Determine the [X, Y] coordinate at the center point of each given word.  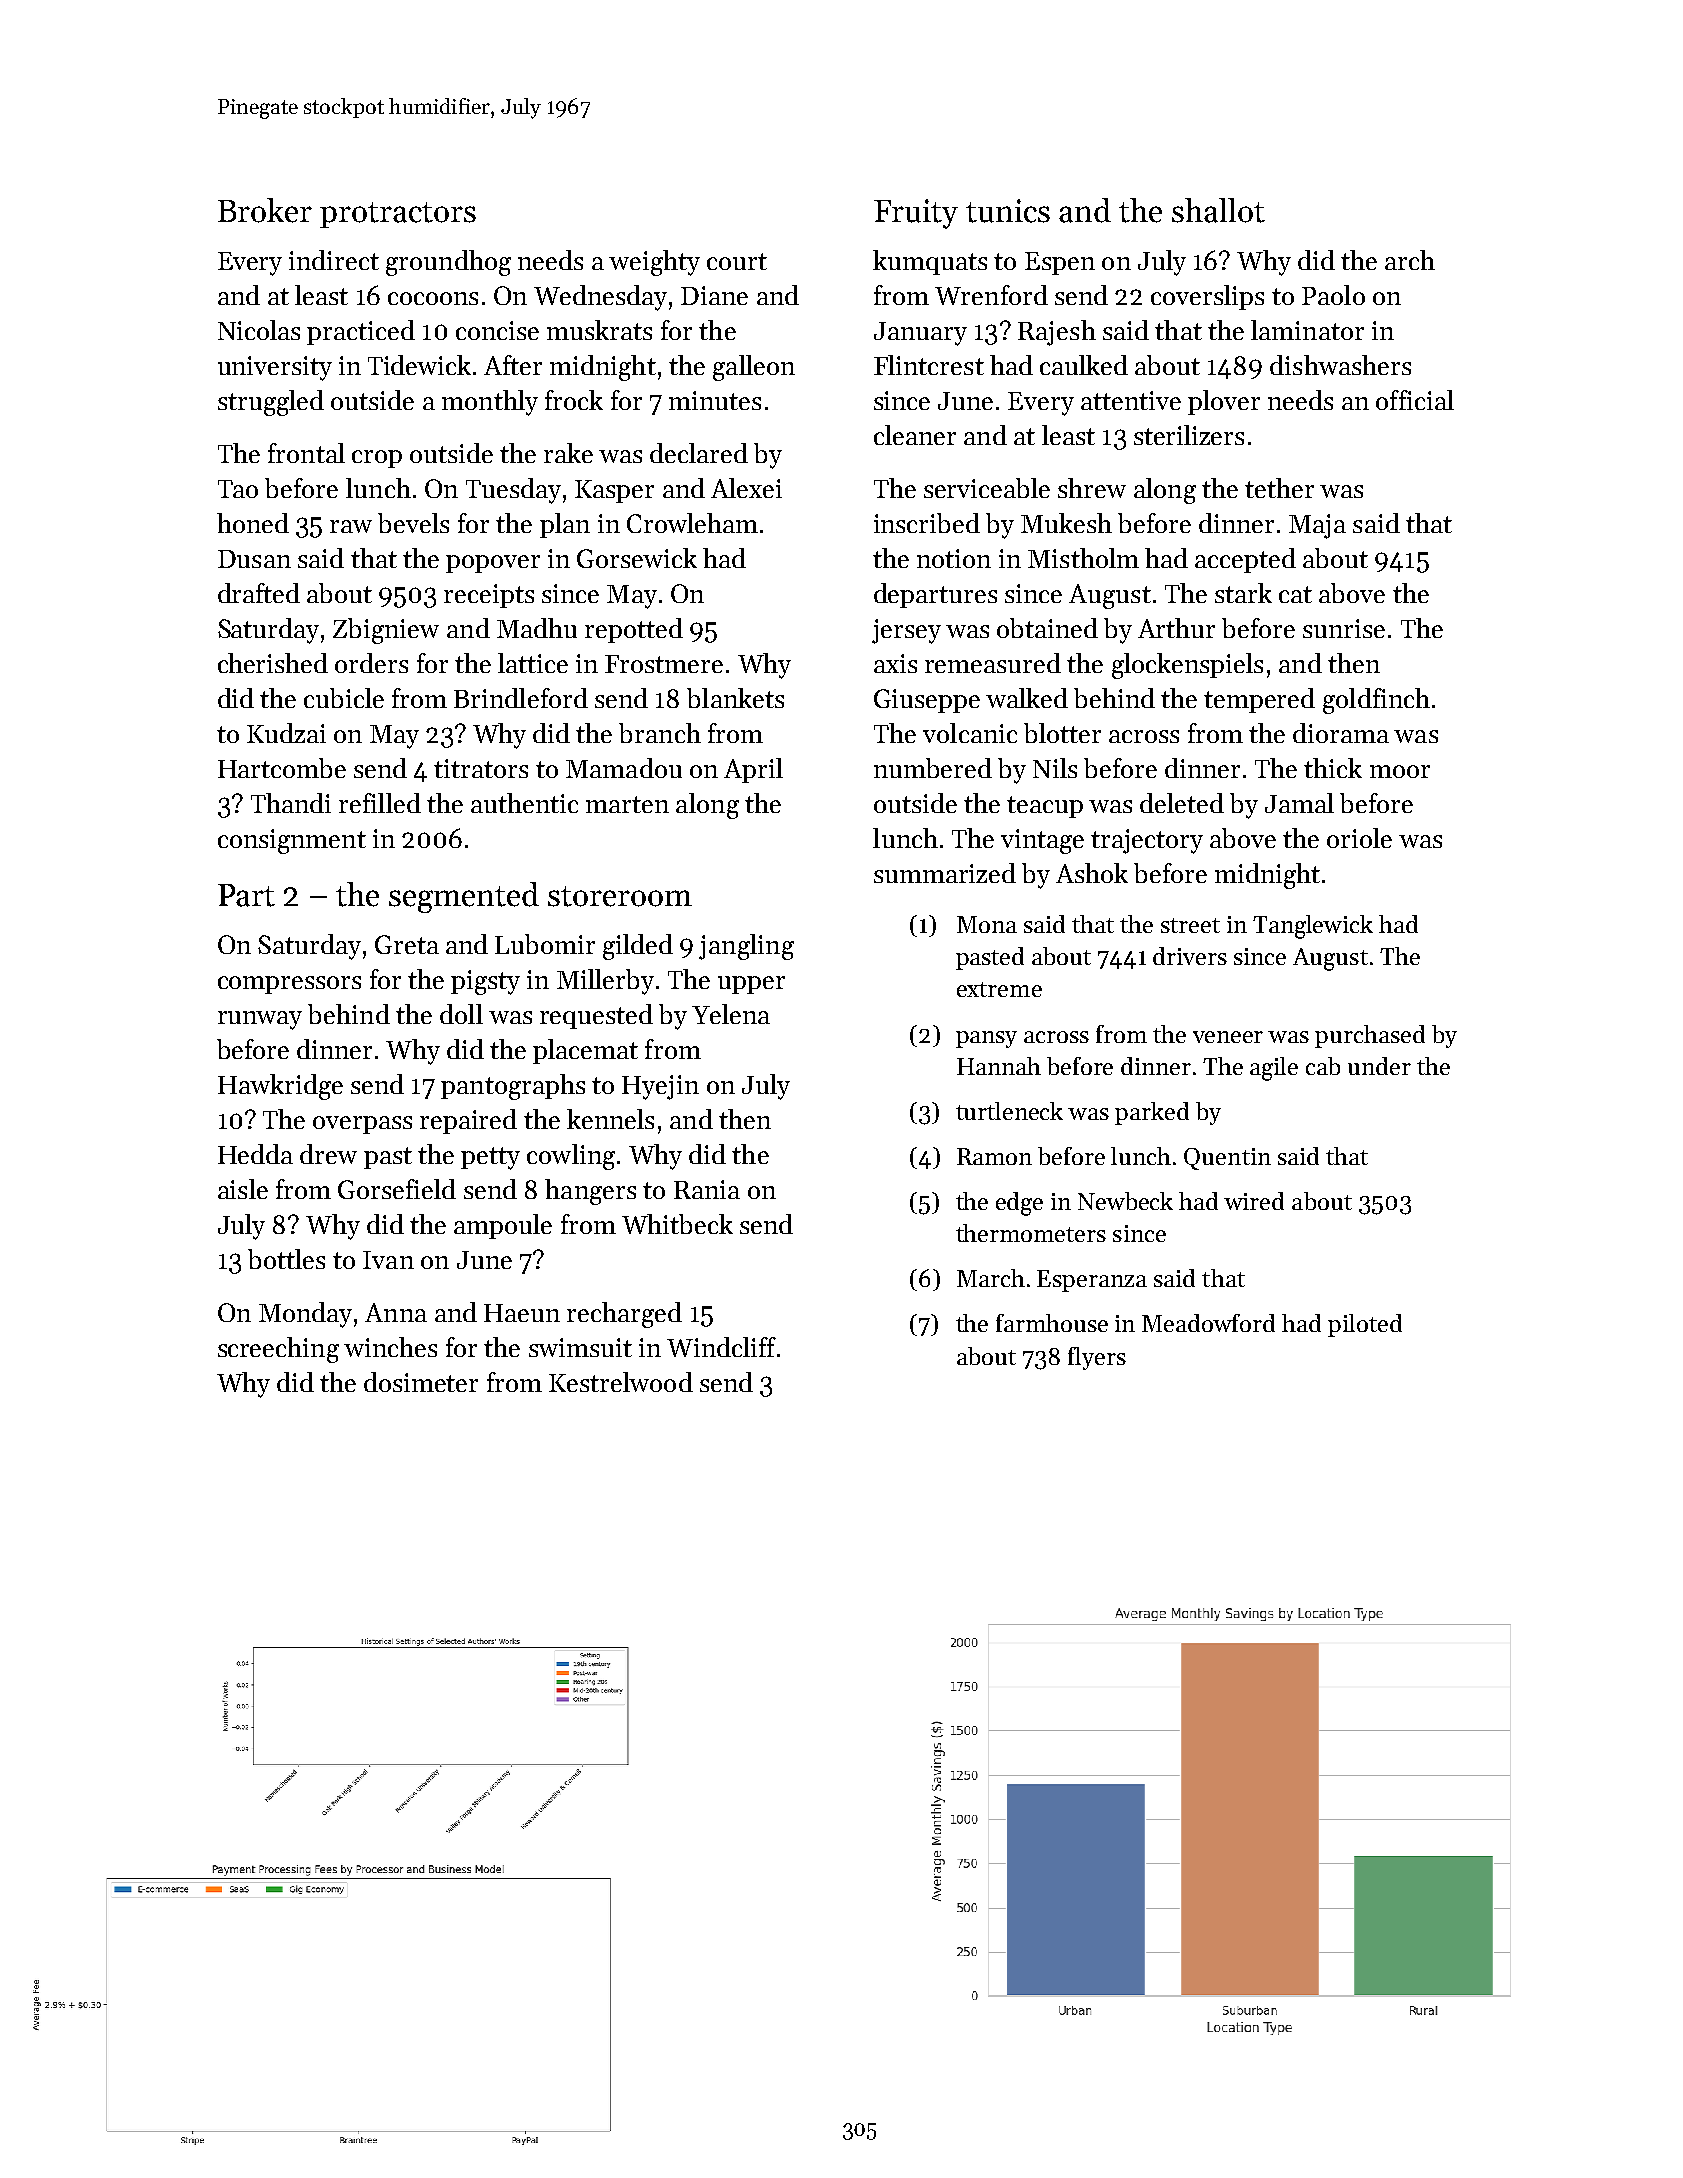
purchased [1370, 1036]
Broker [265, 210]
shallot [1218, 210]
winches [390, 1347]
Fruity [916, 214]
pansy [986, 1039]
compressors [289, 985]
